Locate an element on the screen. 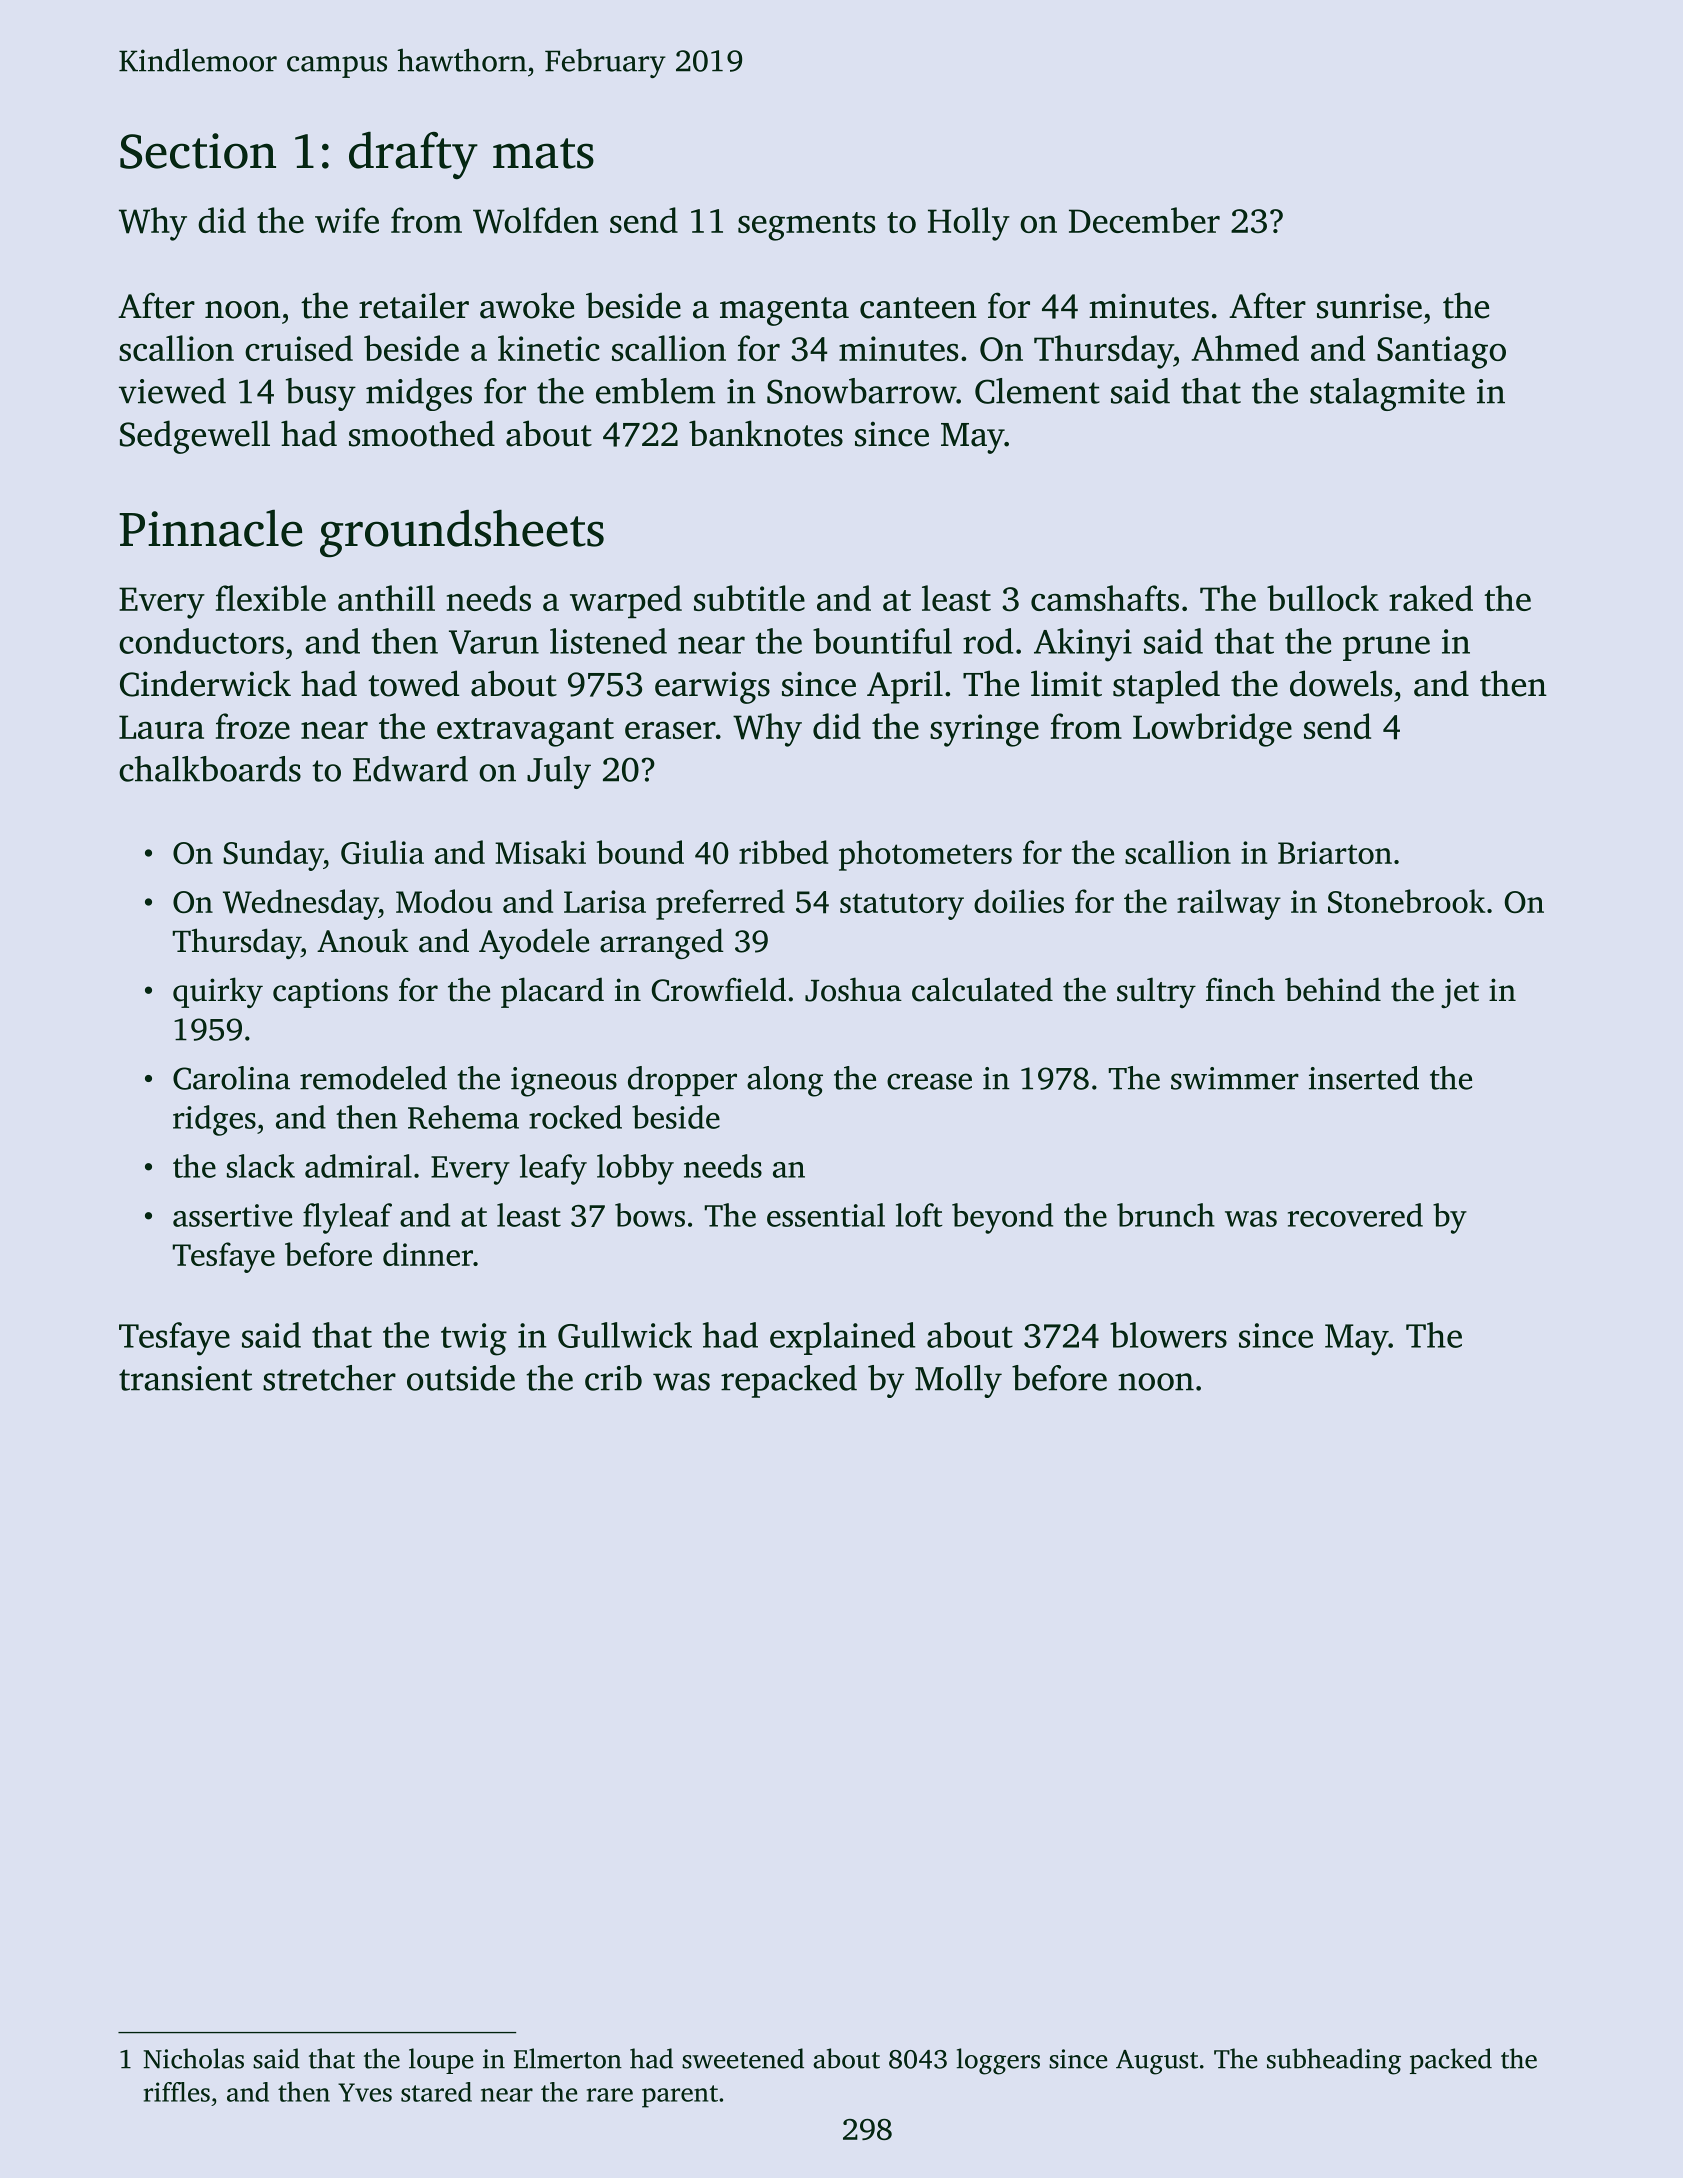  Sedgewell is located at coordinates (195, 437).
